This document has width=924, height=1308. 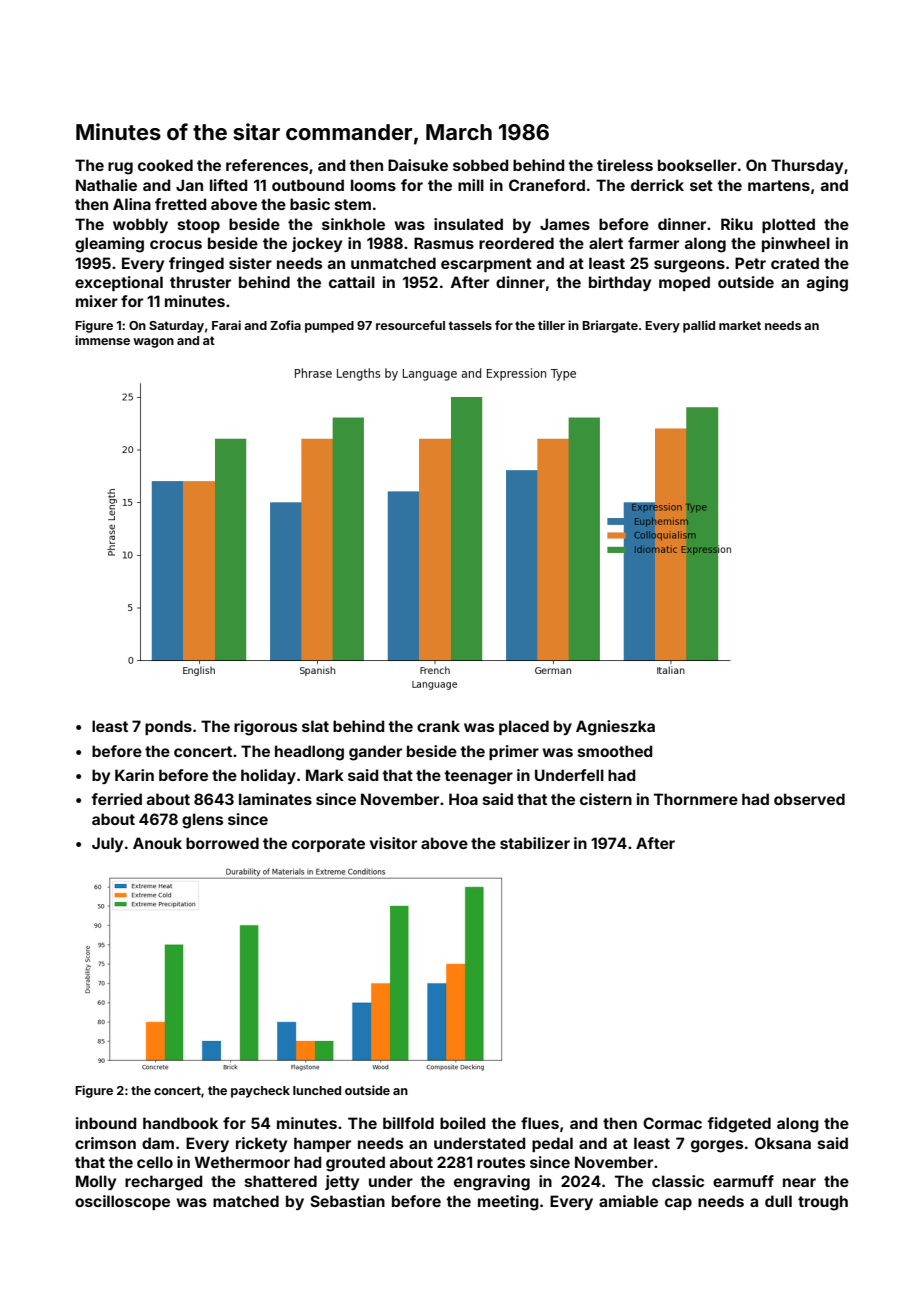 I want to click on wagon, so click(x=153, y=343).
